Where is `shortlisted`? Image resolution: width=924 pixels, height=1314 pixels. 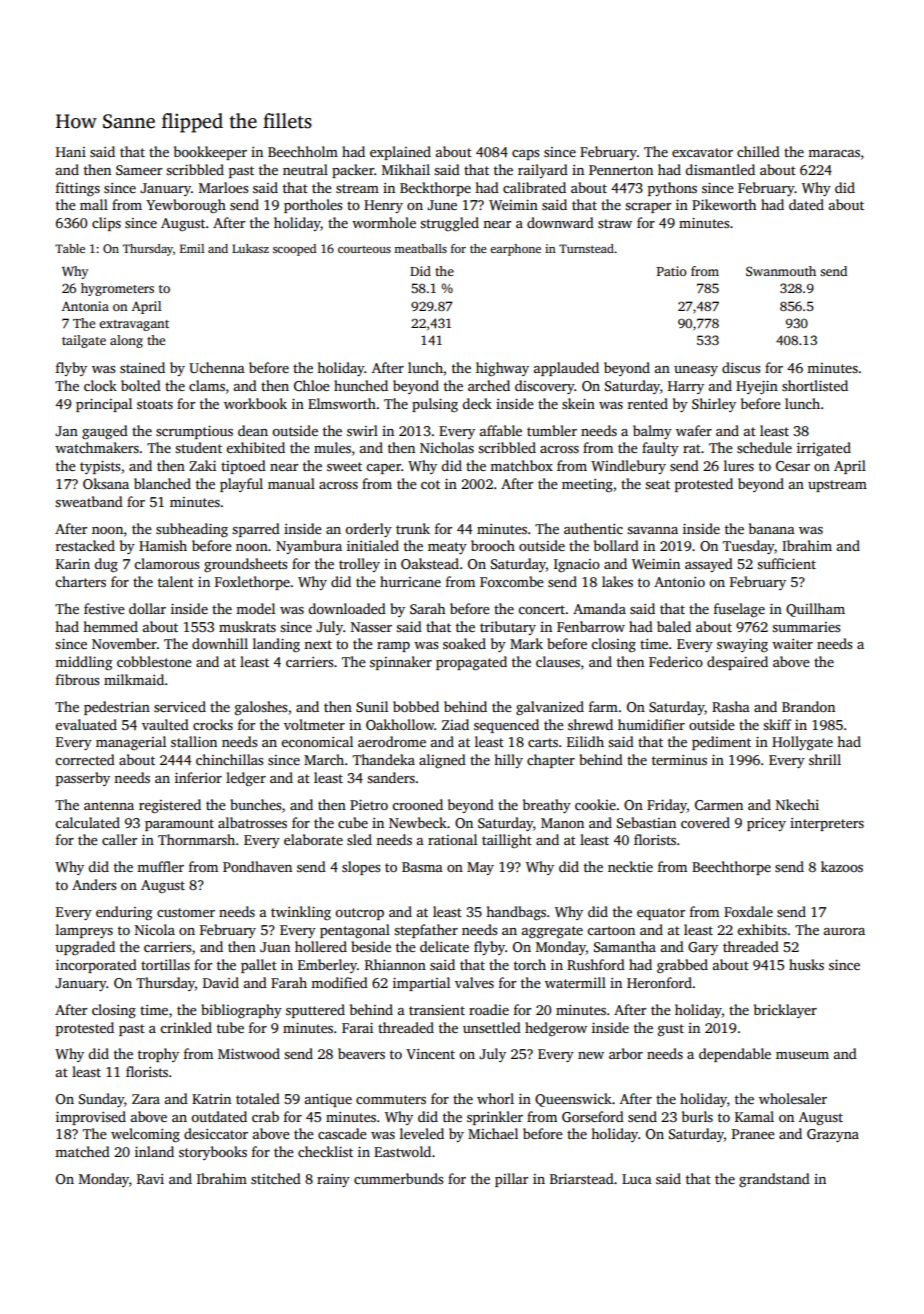 shortlisted is located at coordinates (815, 385).
